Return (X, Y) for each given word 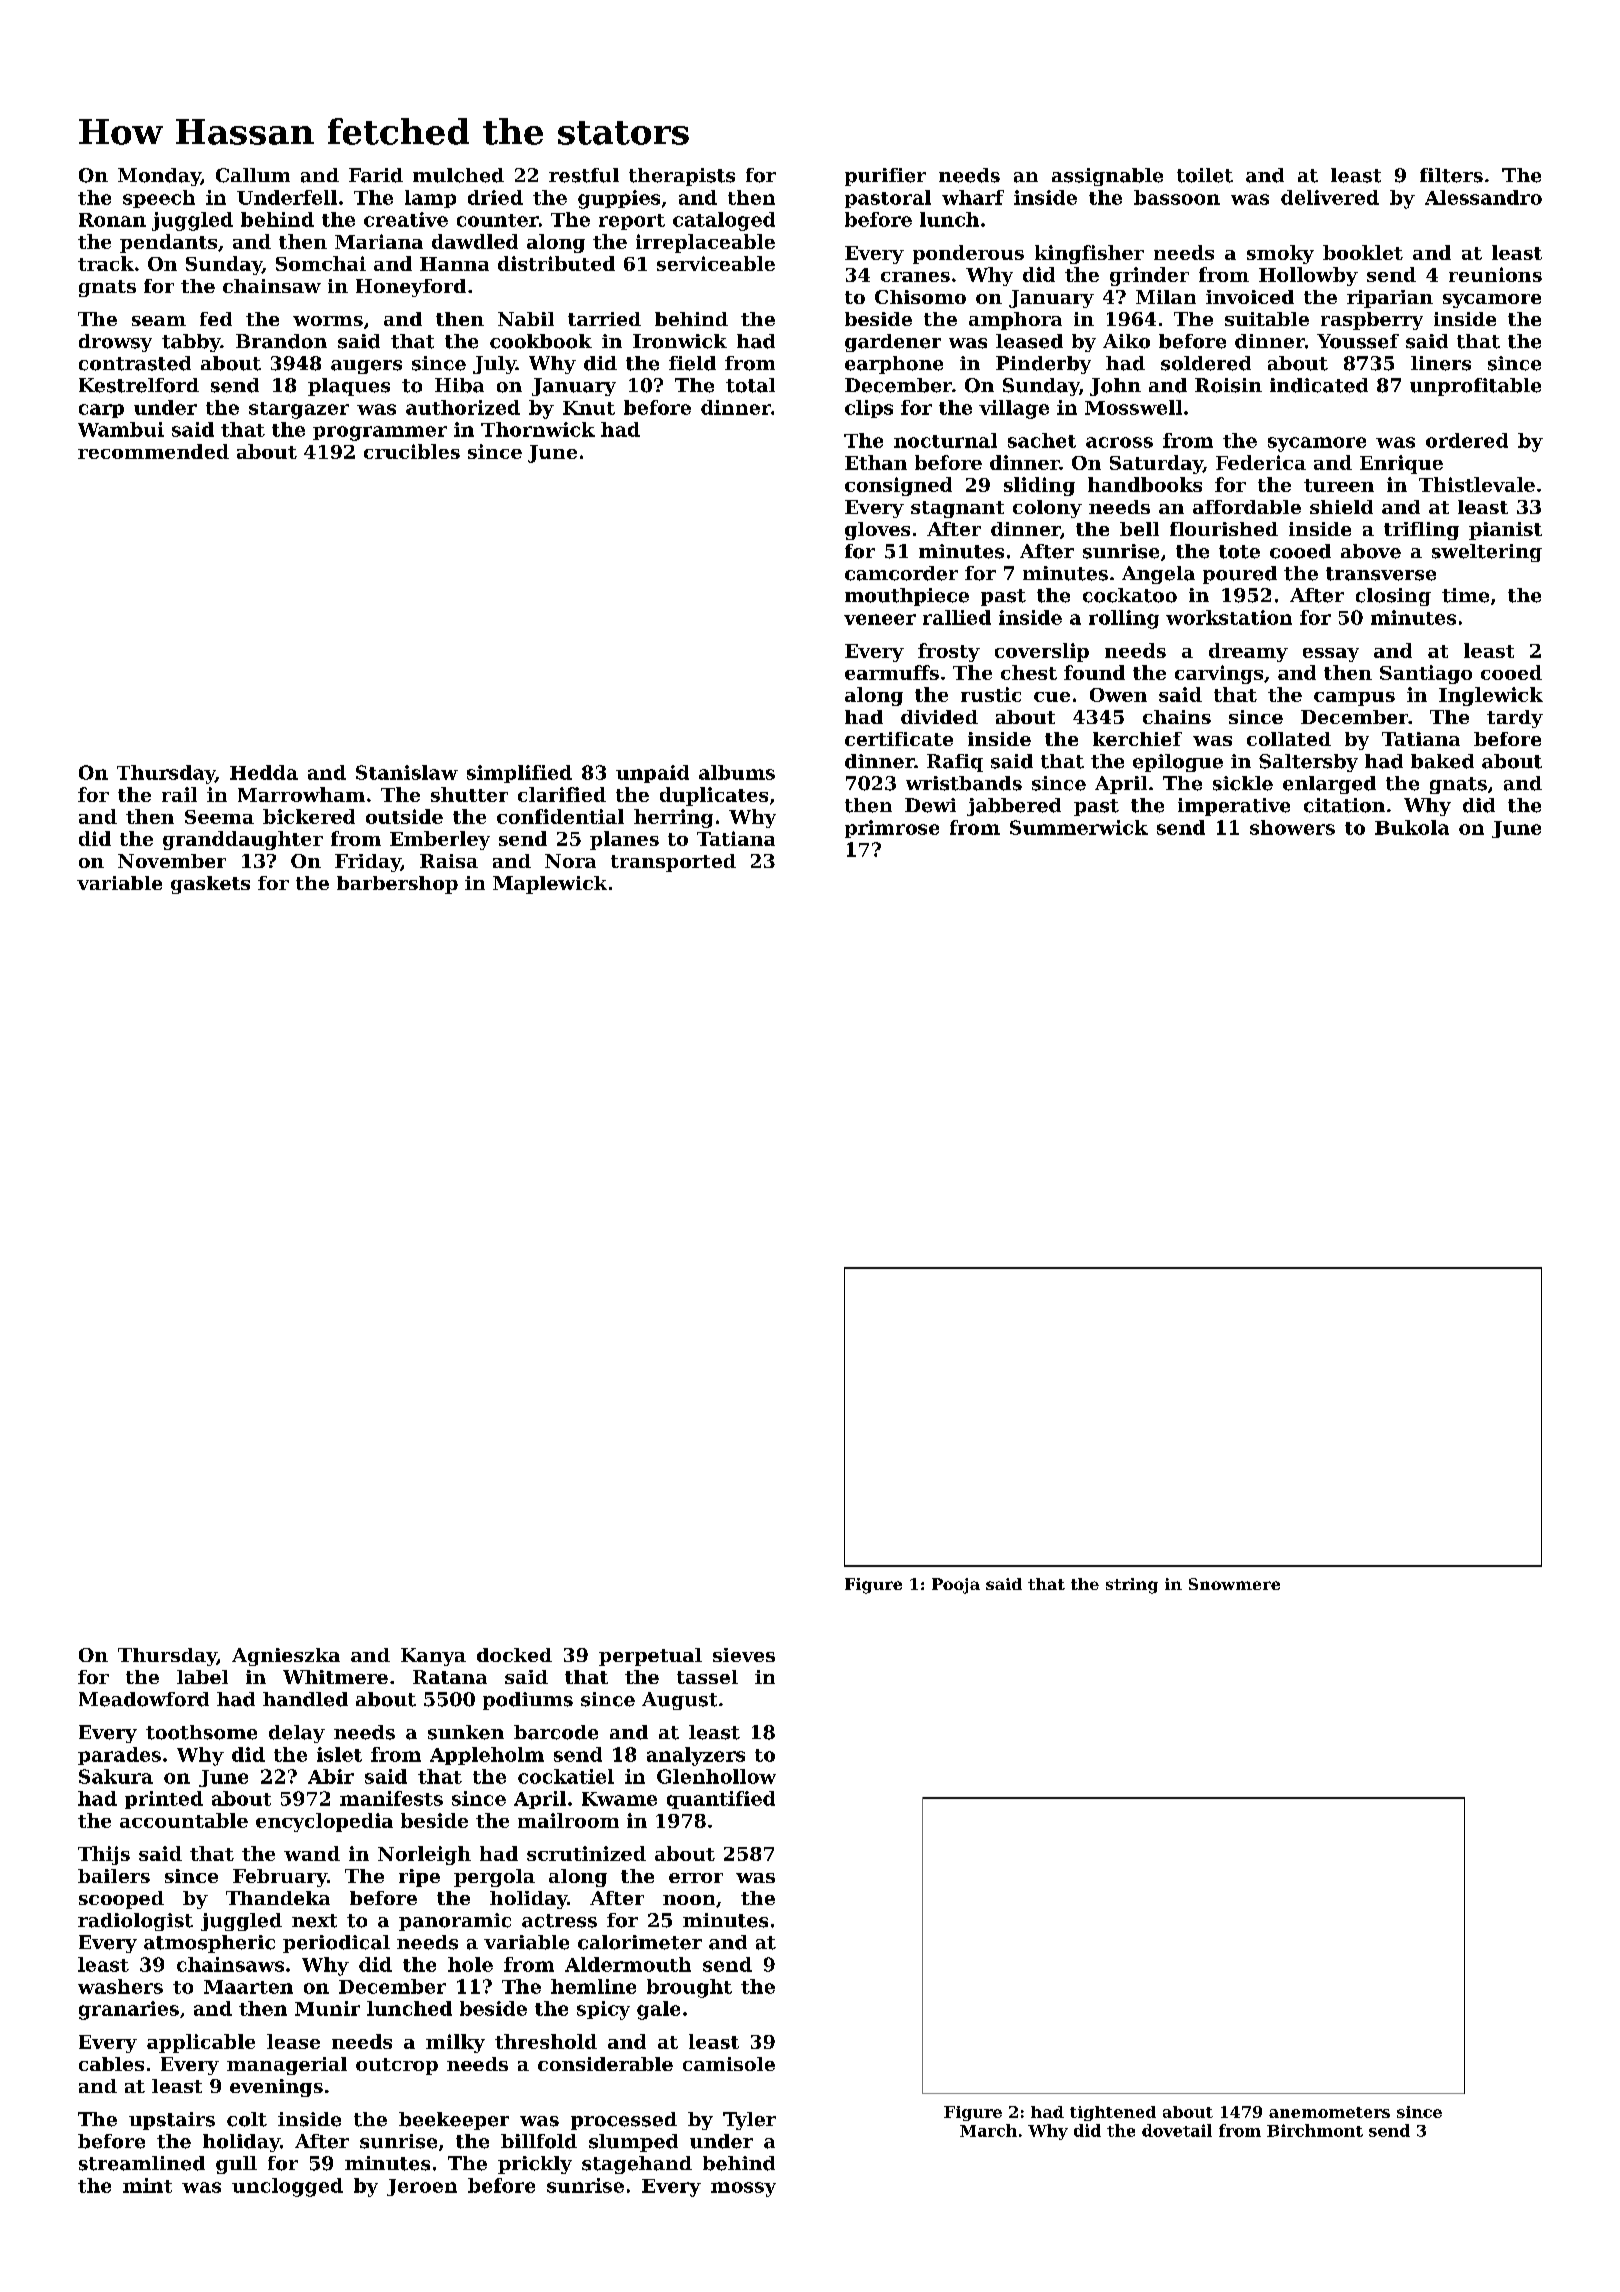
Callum (253, 175)
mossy (743, 2189)
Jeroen (422, 2187)
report (632, 222)
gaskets (210, 885)
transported (673, 863)
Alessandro (1483, 197)
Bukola (1412, 827)
